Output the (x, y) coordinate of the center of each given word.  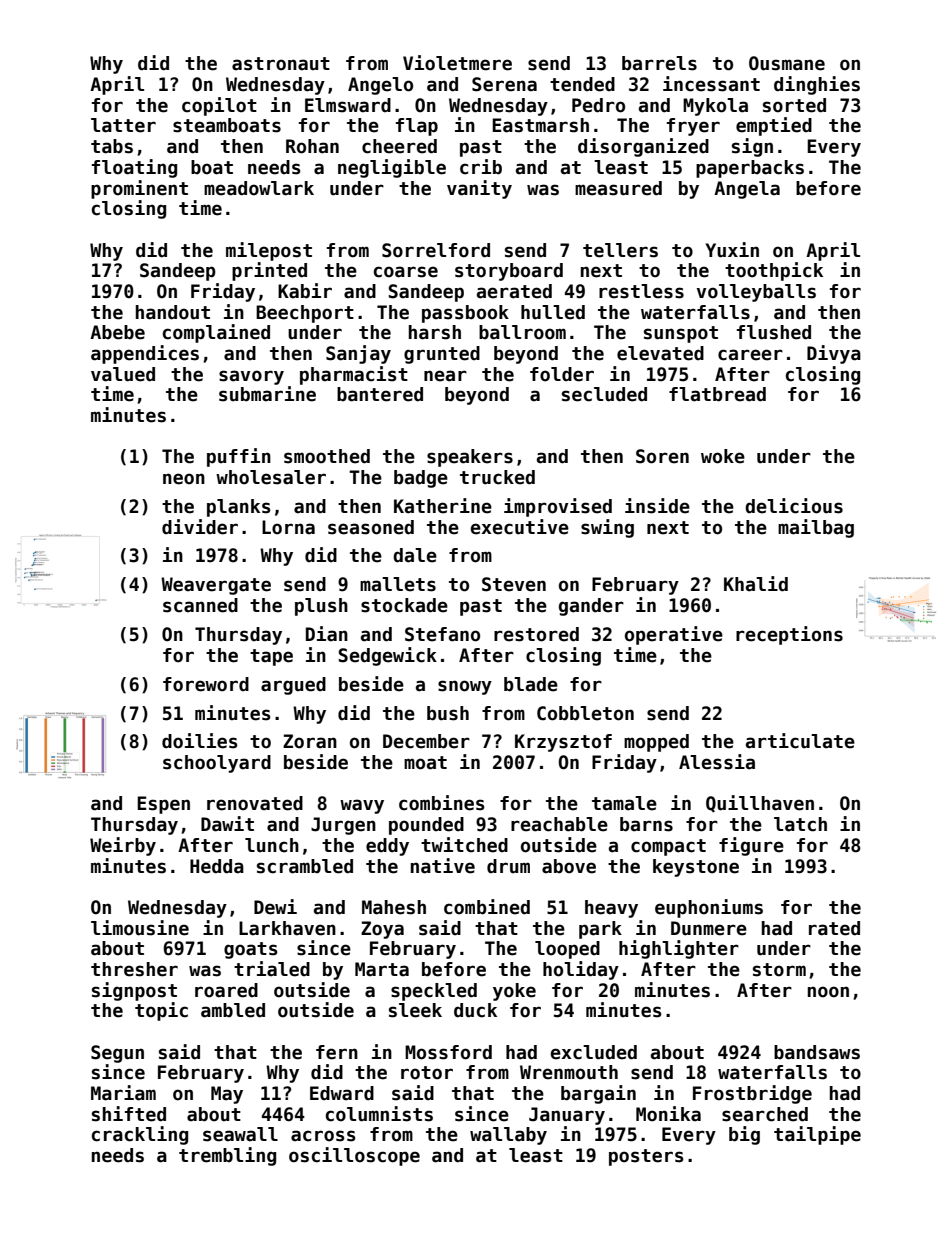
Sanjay (358, 354)
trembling (227, 1156)
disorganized (643, 147)
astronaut (281, 64)
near (445, 376)
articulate (800, 741)
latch (800, 824)
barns (646, 824)
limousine (140, 928)
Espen (163, 805)
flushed (774, 332)
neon (184, 479)
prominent (139, 189)
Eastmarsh (540, 125)
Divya (834, 354)
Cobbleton (585, 713)
